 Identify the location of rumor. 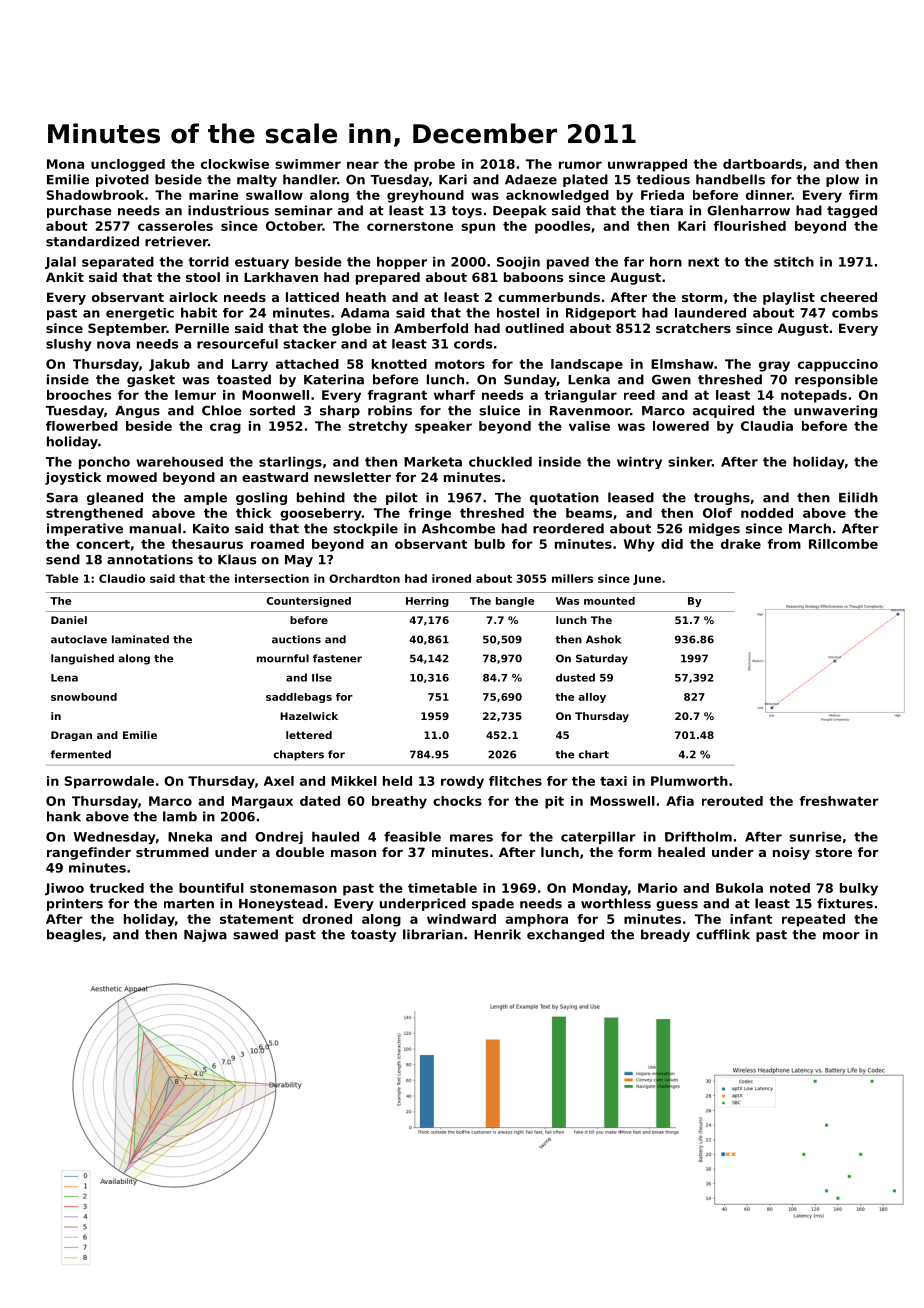
(580, 165).
